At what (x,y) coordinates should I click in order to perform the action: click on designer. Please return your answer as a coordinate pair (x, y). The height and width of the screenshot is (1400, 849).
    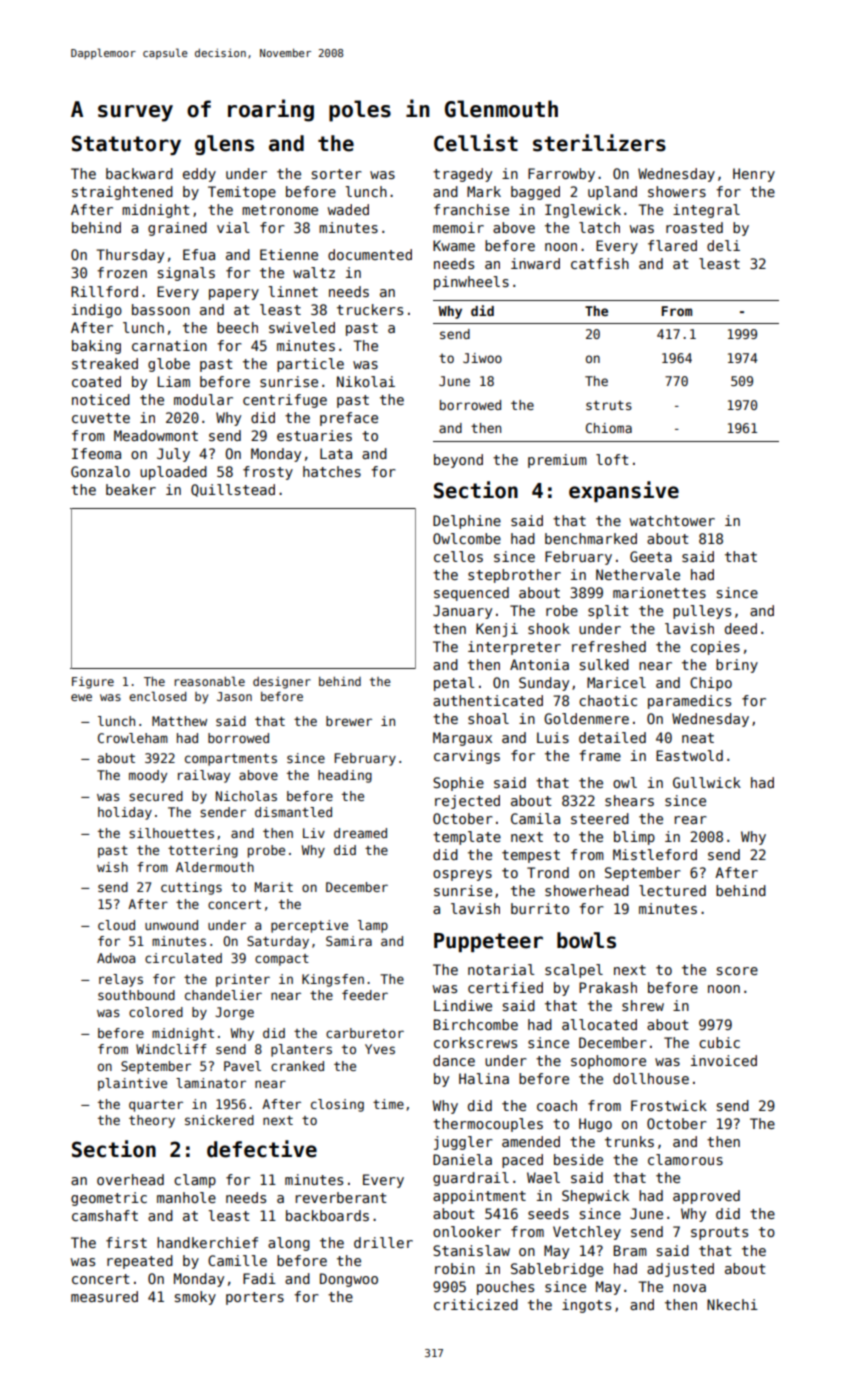
    Looking at the image, I should click on (282, 683).
